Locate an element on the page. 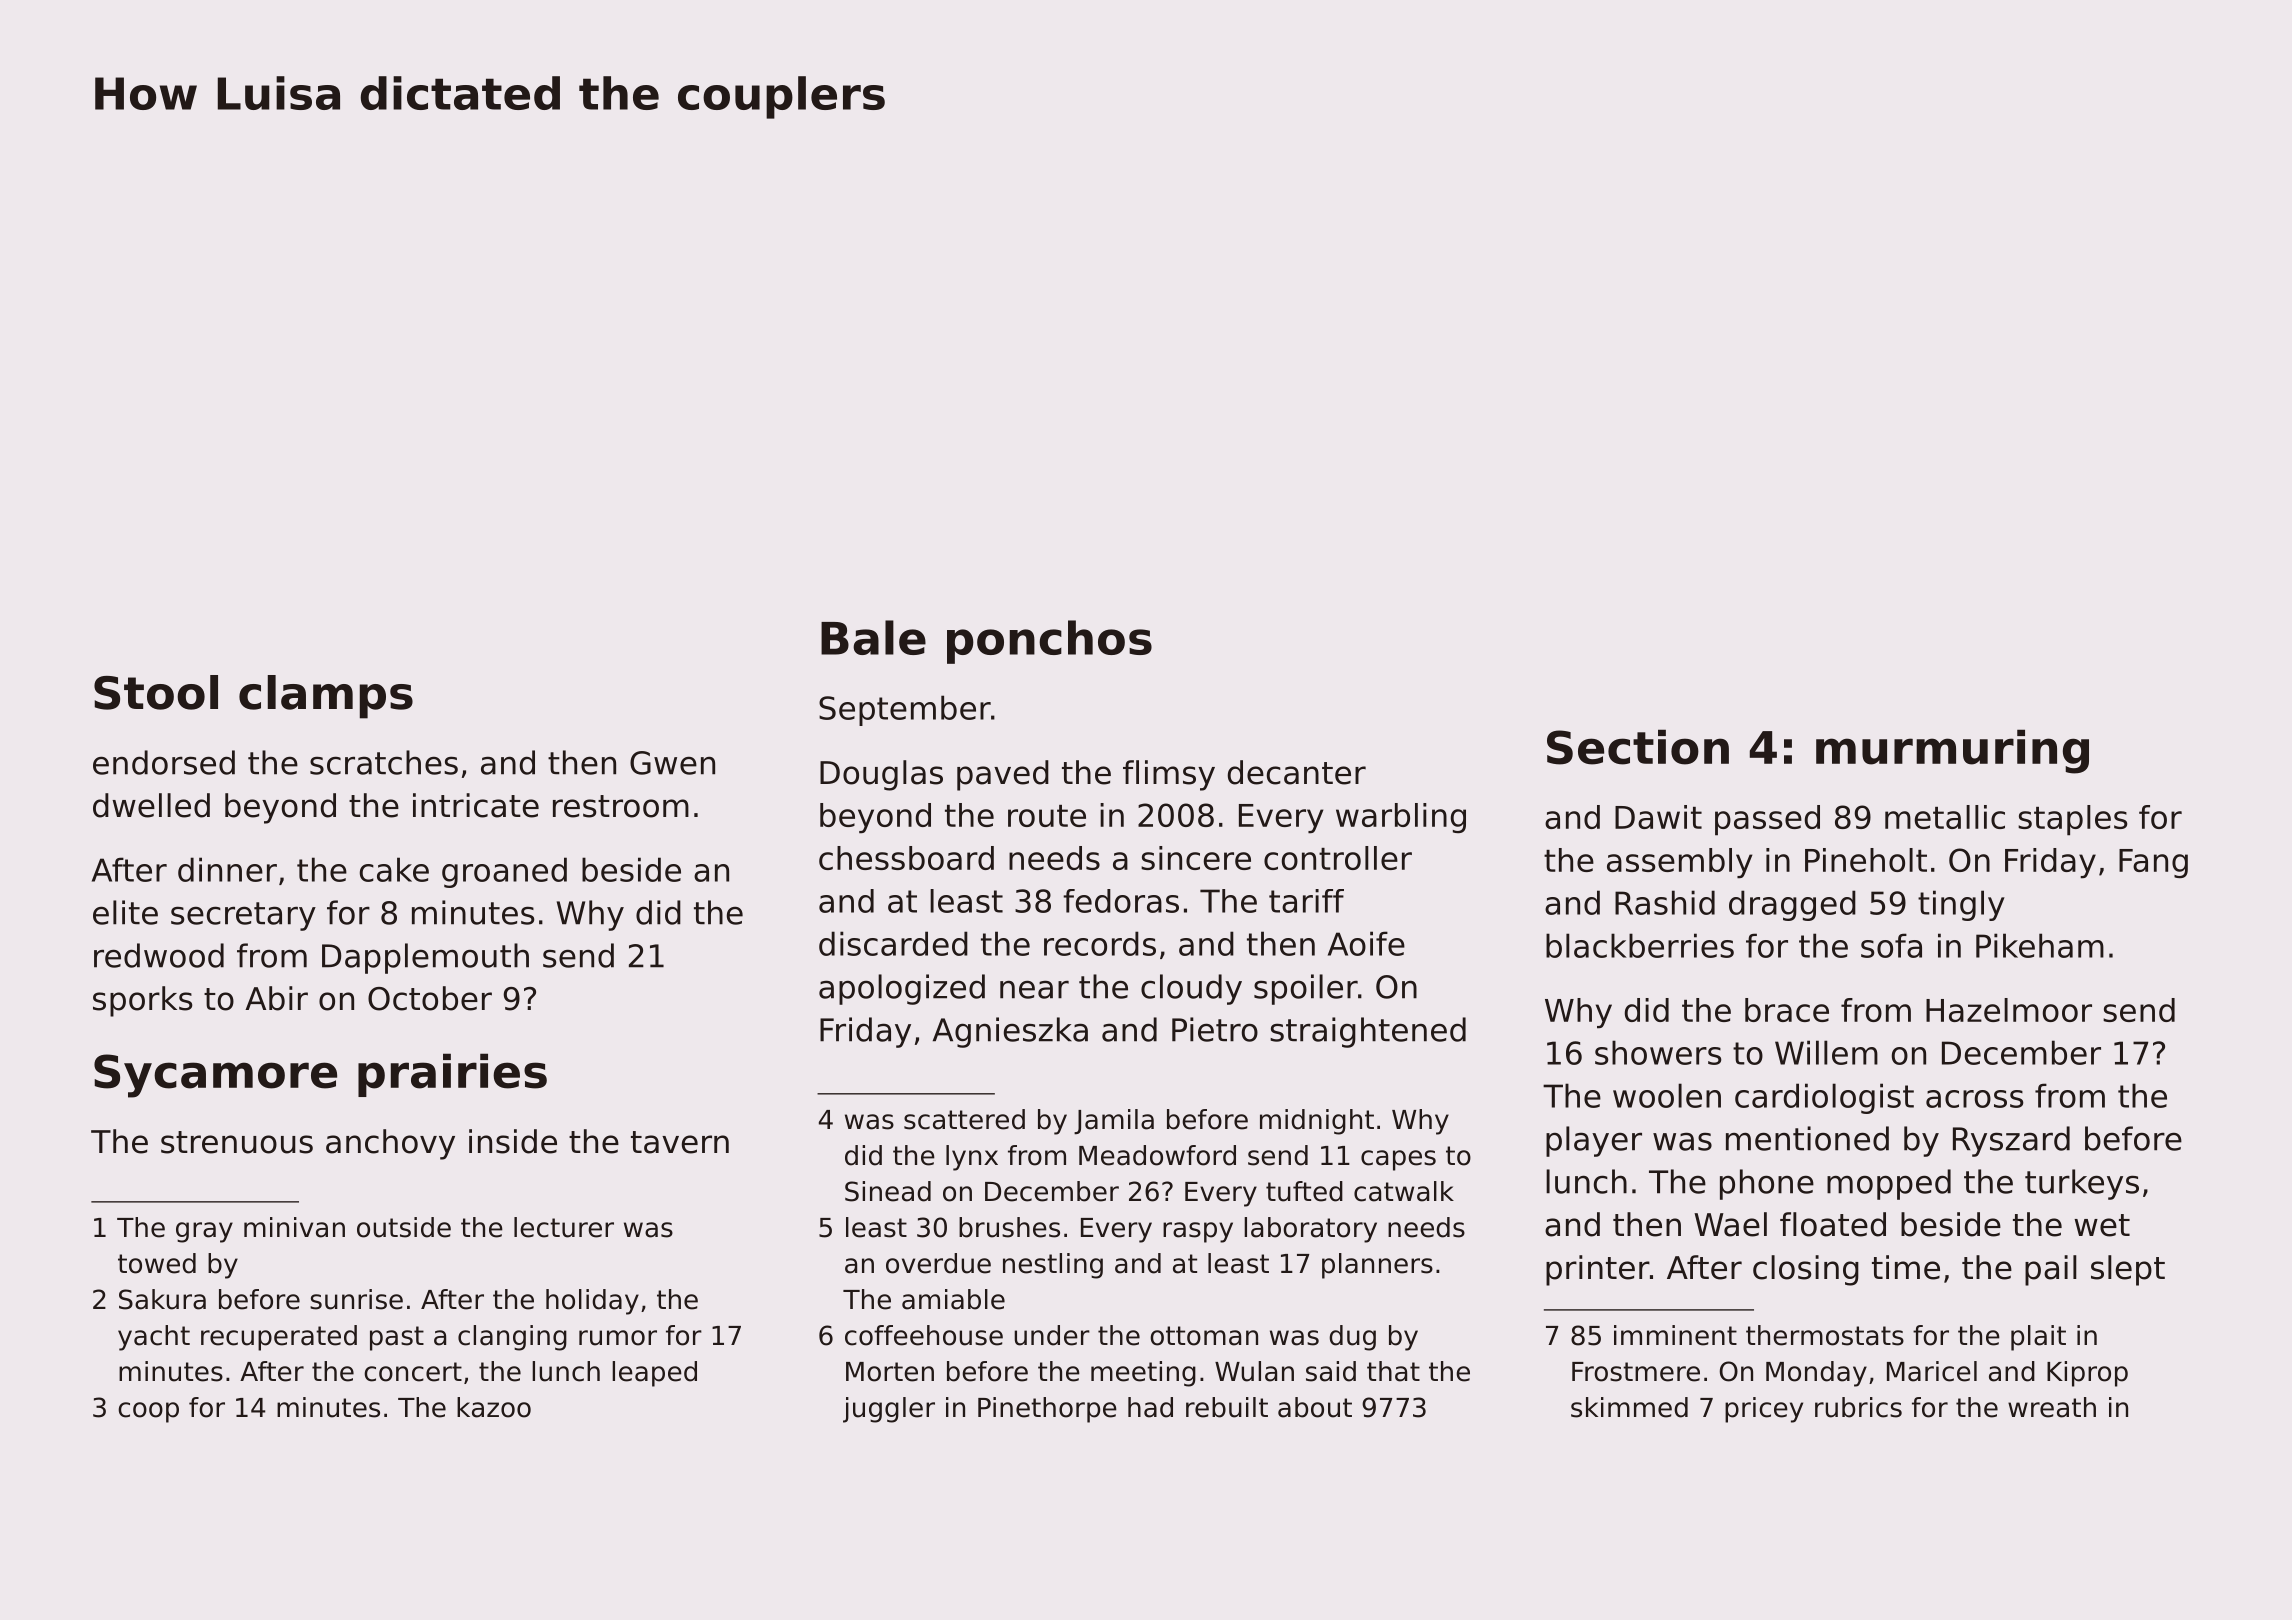  Section is located at coordinates (1638, 747).
